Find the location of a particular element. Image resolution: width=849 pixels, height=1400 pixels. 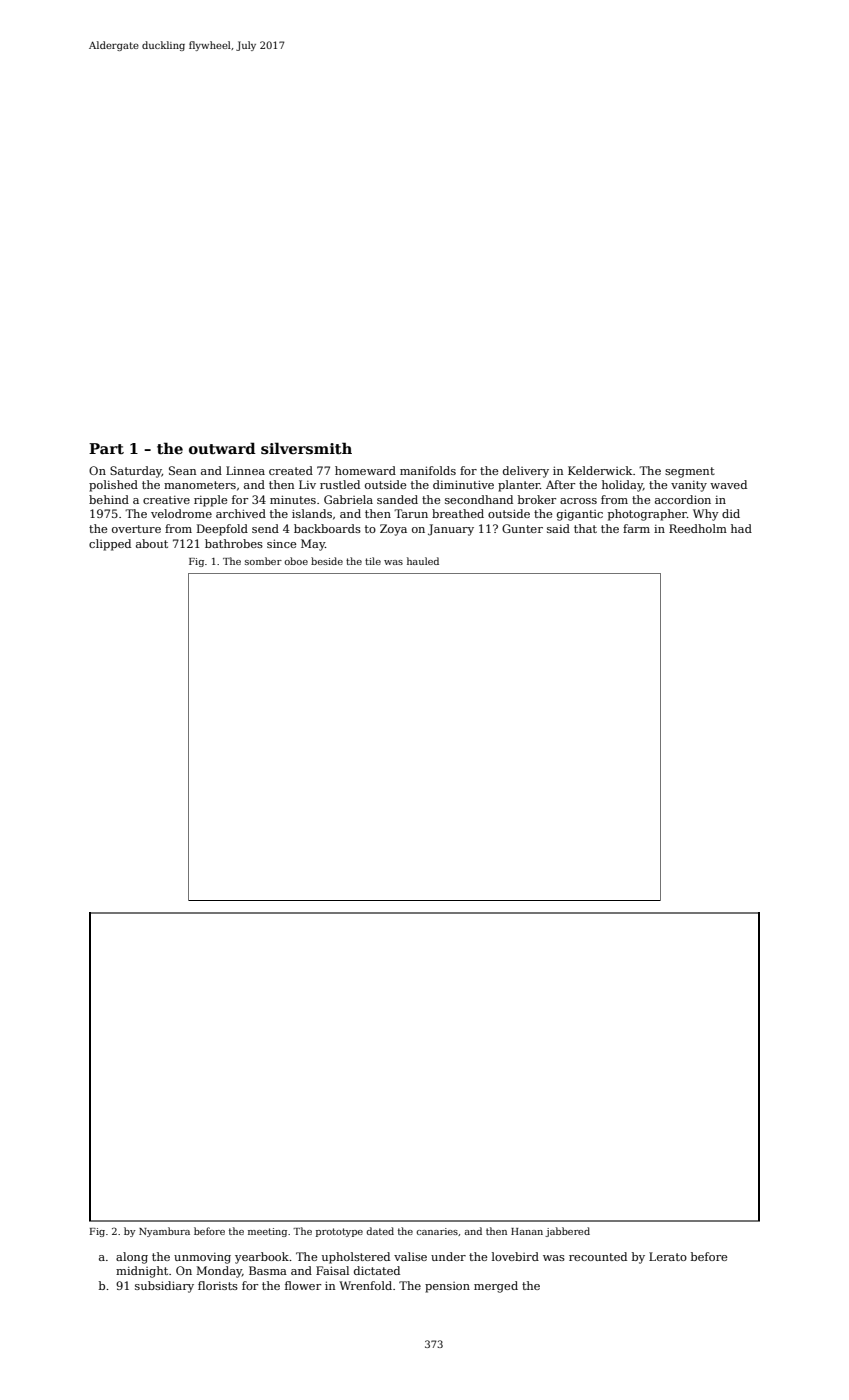

clipped is located at coordinates (110, 545).
